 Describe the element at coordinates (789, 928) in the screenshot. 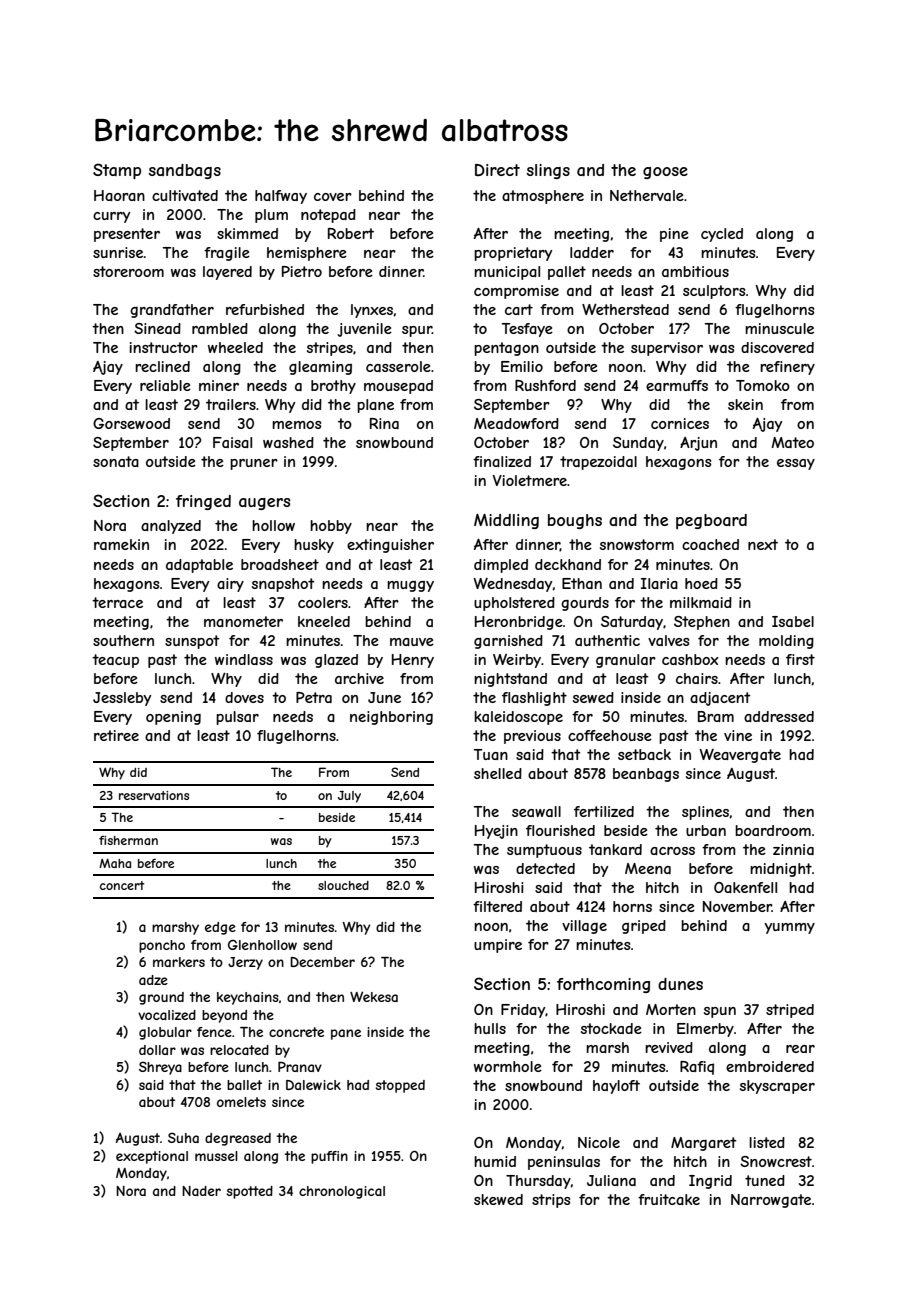

I see `yummy` at that location.
